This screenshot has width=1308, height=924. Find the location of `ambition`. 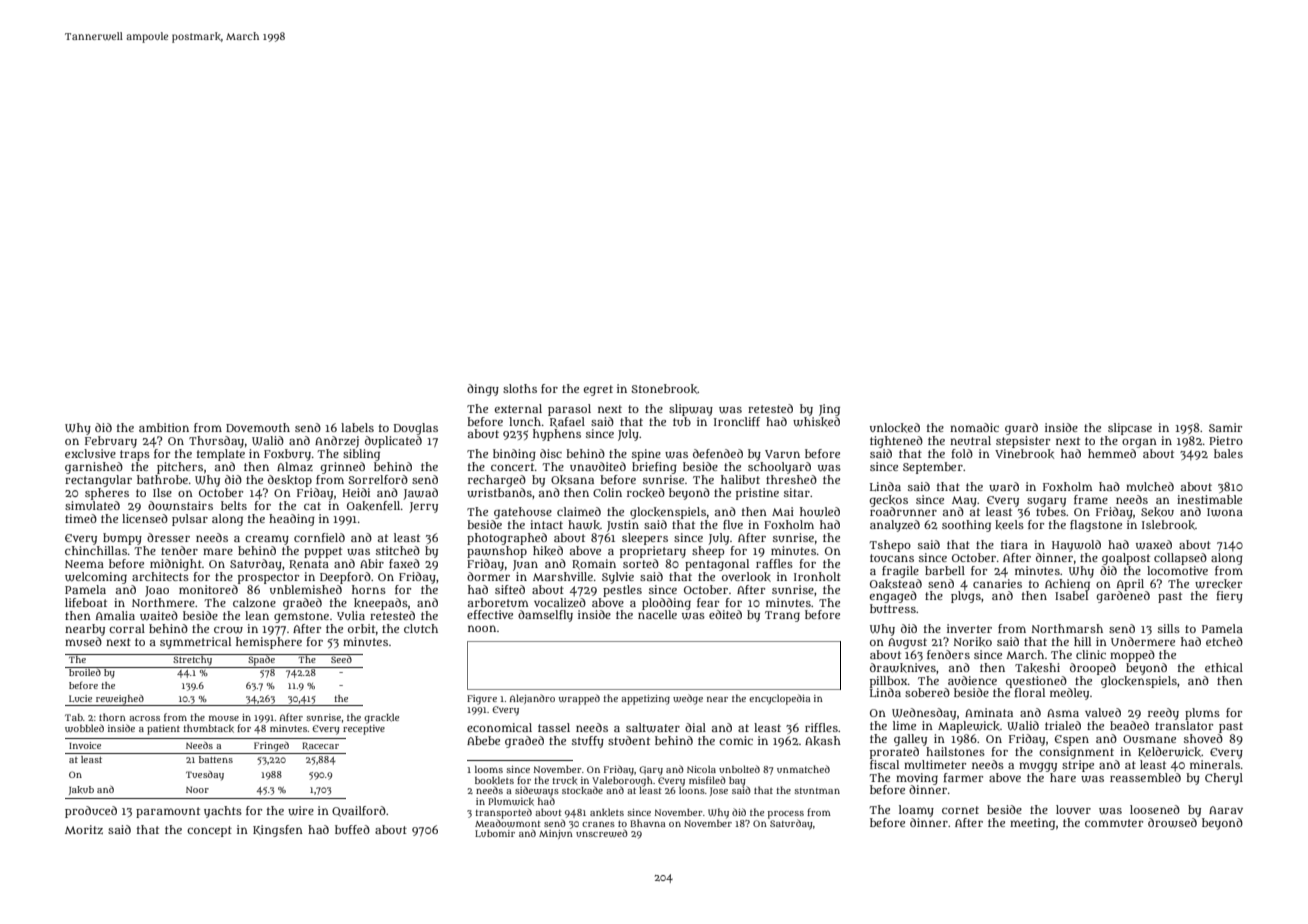

ambition is located at coordinates (164, 427).
